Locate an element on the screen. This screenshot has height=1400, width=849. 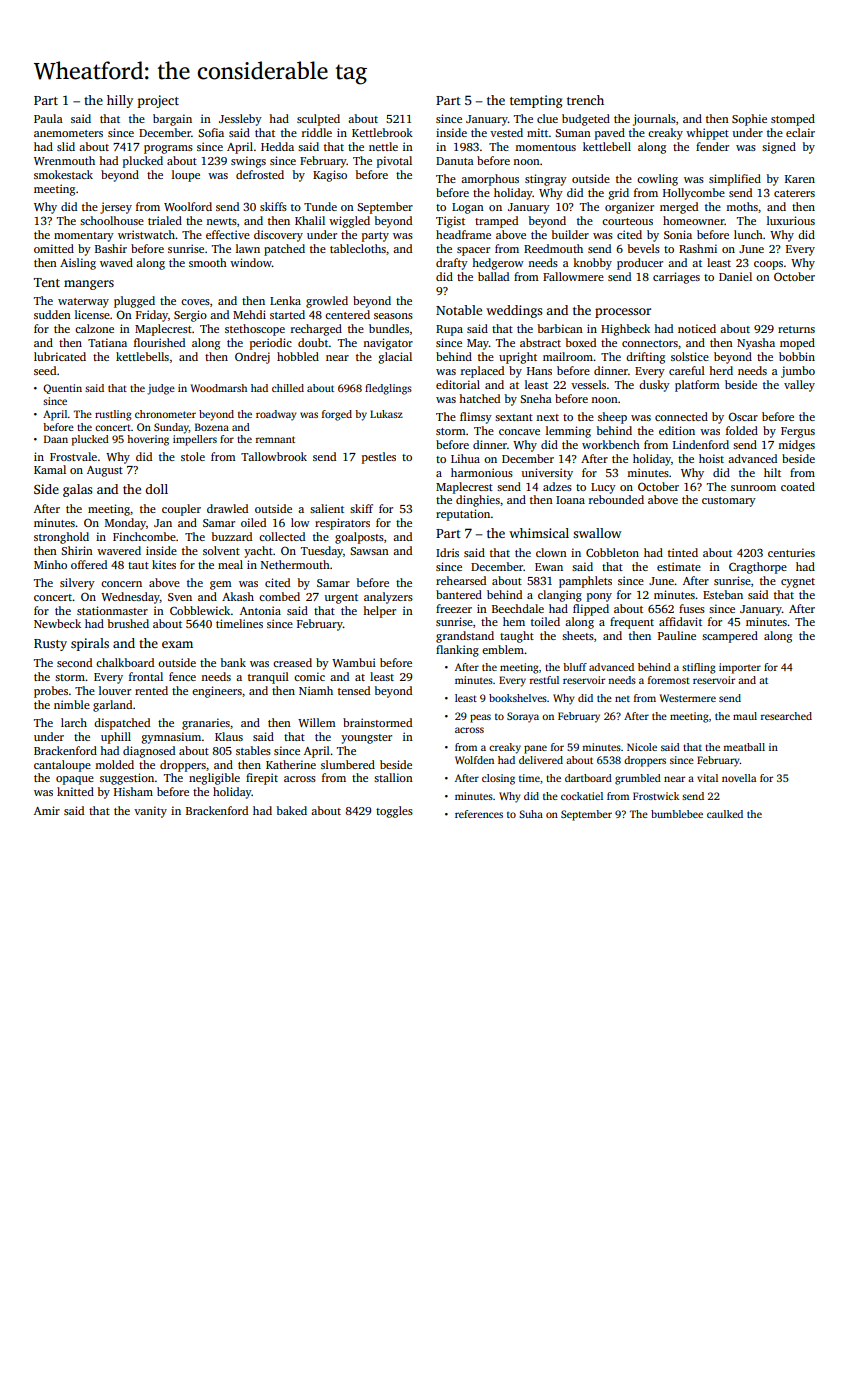
baked is located at coordinates (292, 810).
